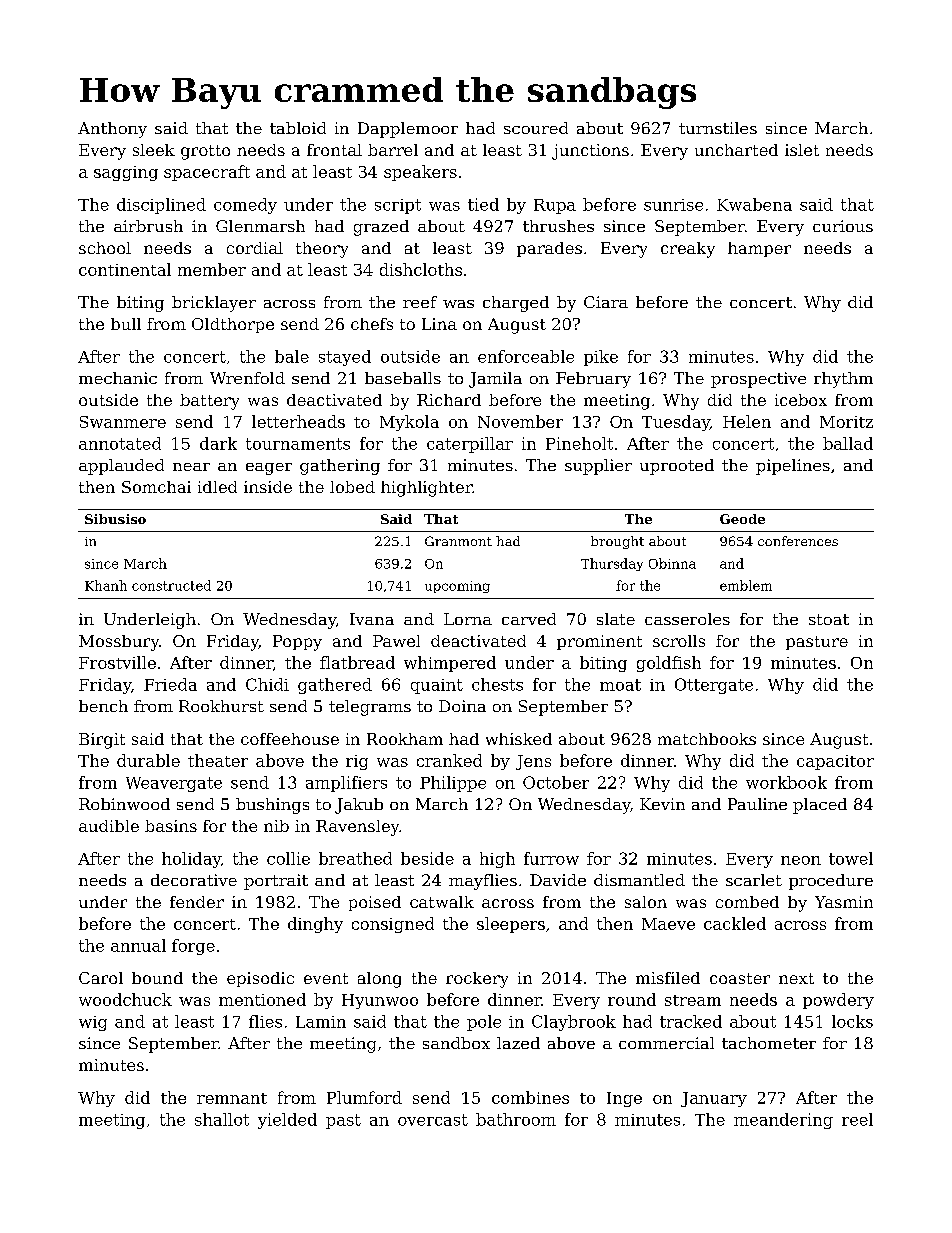  Describe the element at coordinates (793, 467) in the screenshot. I see `pipelines` at that location.
